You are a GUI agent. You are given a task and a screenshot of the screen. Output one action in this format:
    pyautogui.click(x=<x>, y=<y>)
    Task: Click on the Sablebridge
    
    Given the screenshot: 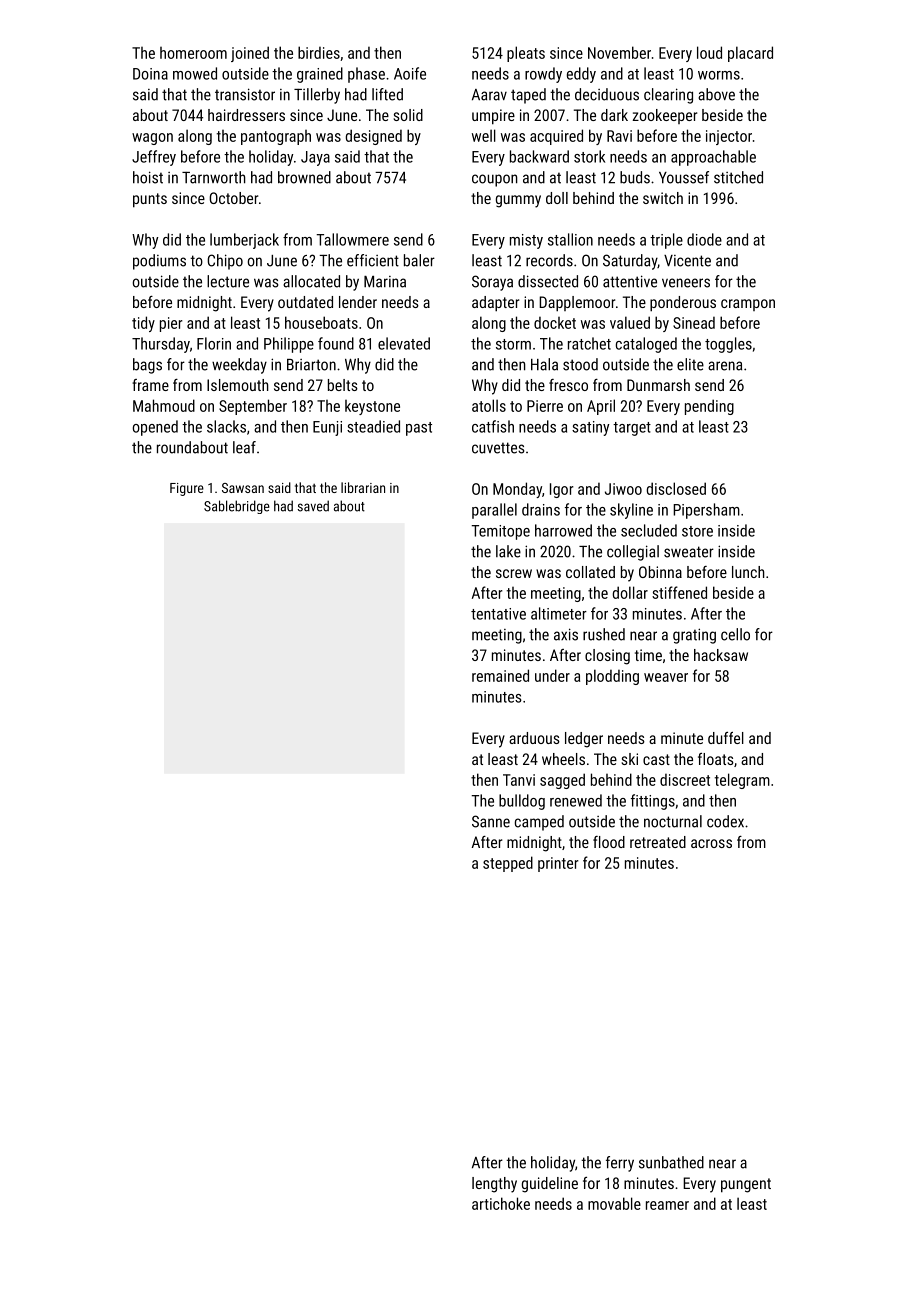 What is the action you would take?
    pyautogui.click(x=237, y=507)
